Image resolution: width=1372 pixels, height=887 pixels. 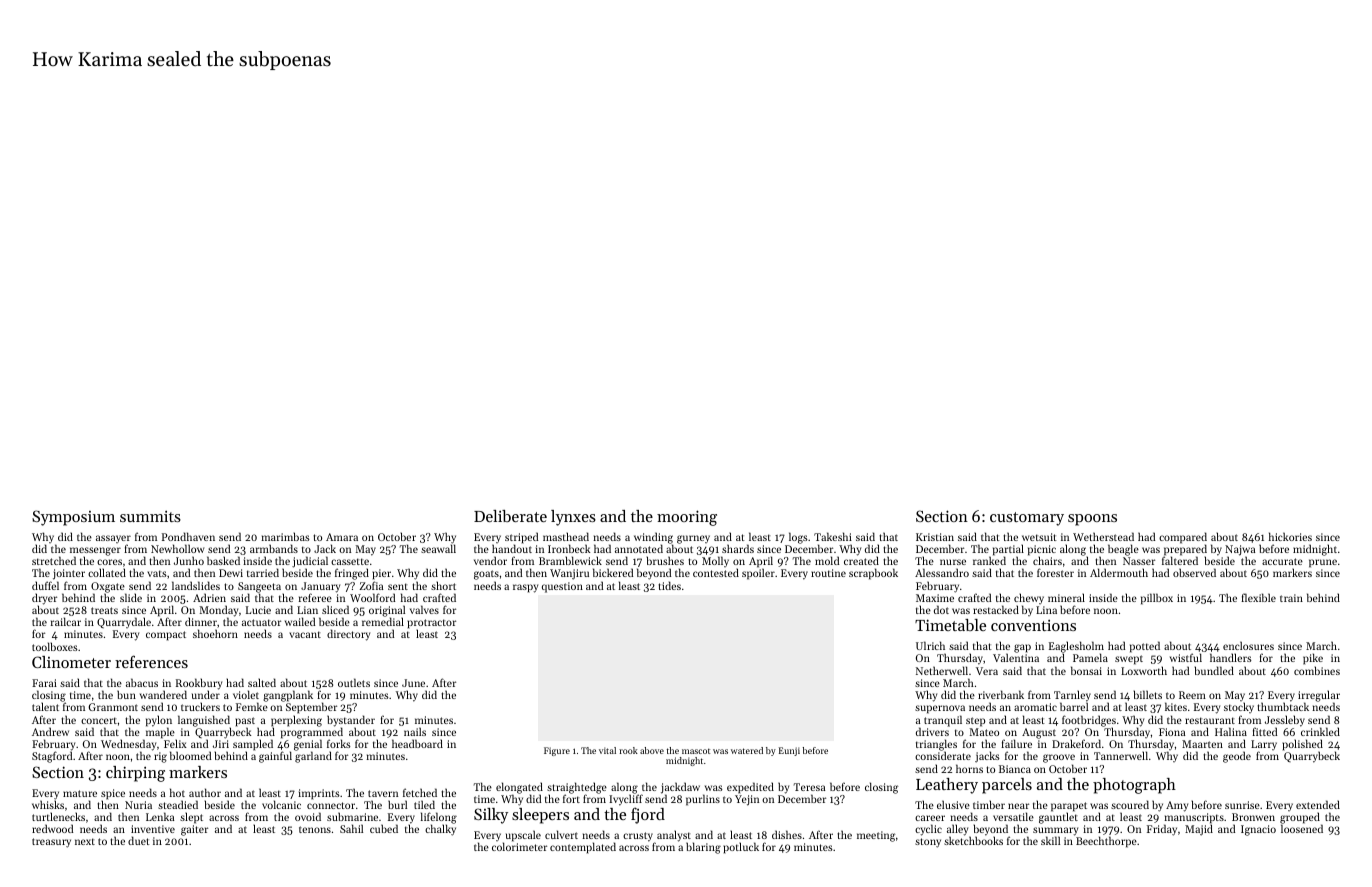 I want to click on next, so click(x=85, y=841).
